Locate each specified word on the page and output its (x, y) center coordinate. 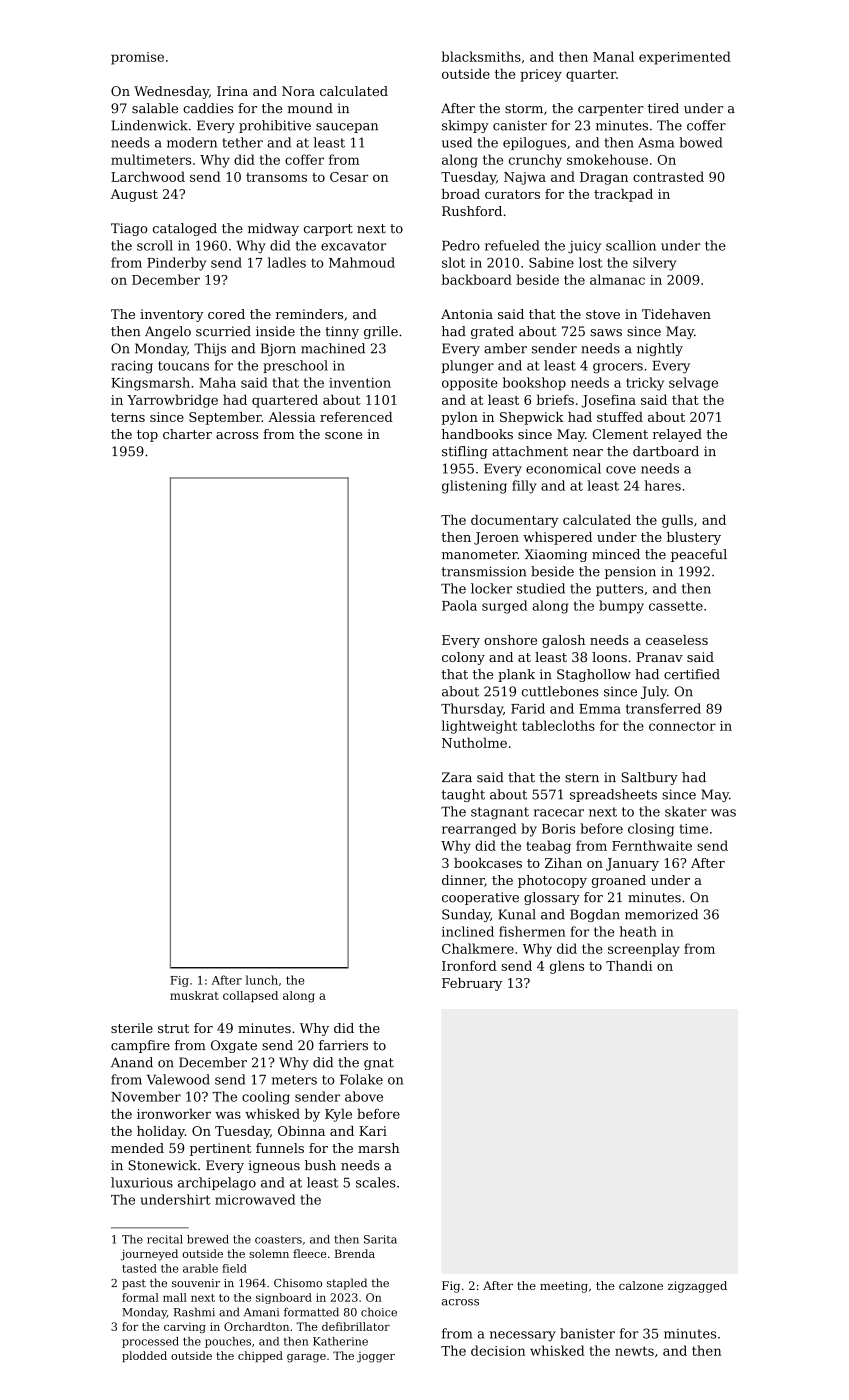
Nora (298, 91)
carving (185, 1327)
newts (634, 1351)
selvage (693, 384)
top (147, 436)
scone (343, 435)
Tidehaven (676, 314)
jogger (376, 1357)
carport (328, 230)
